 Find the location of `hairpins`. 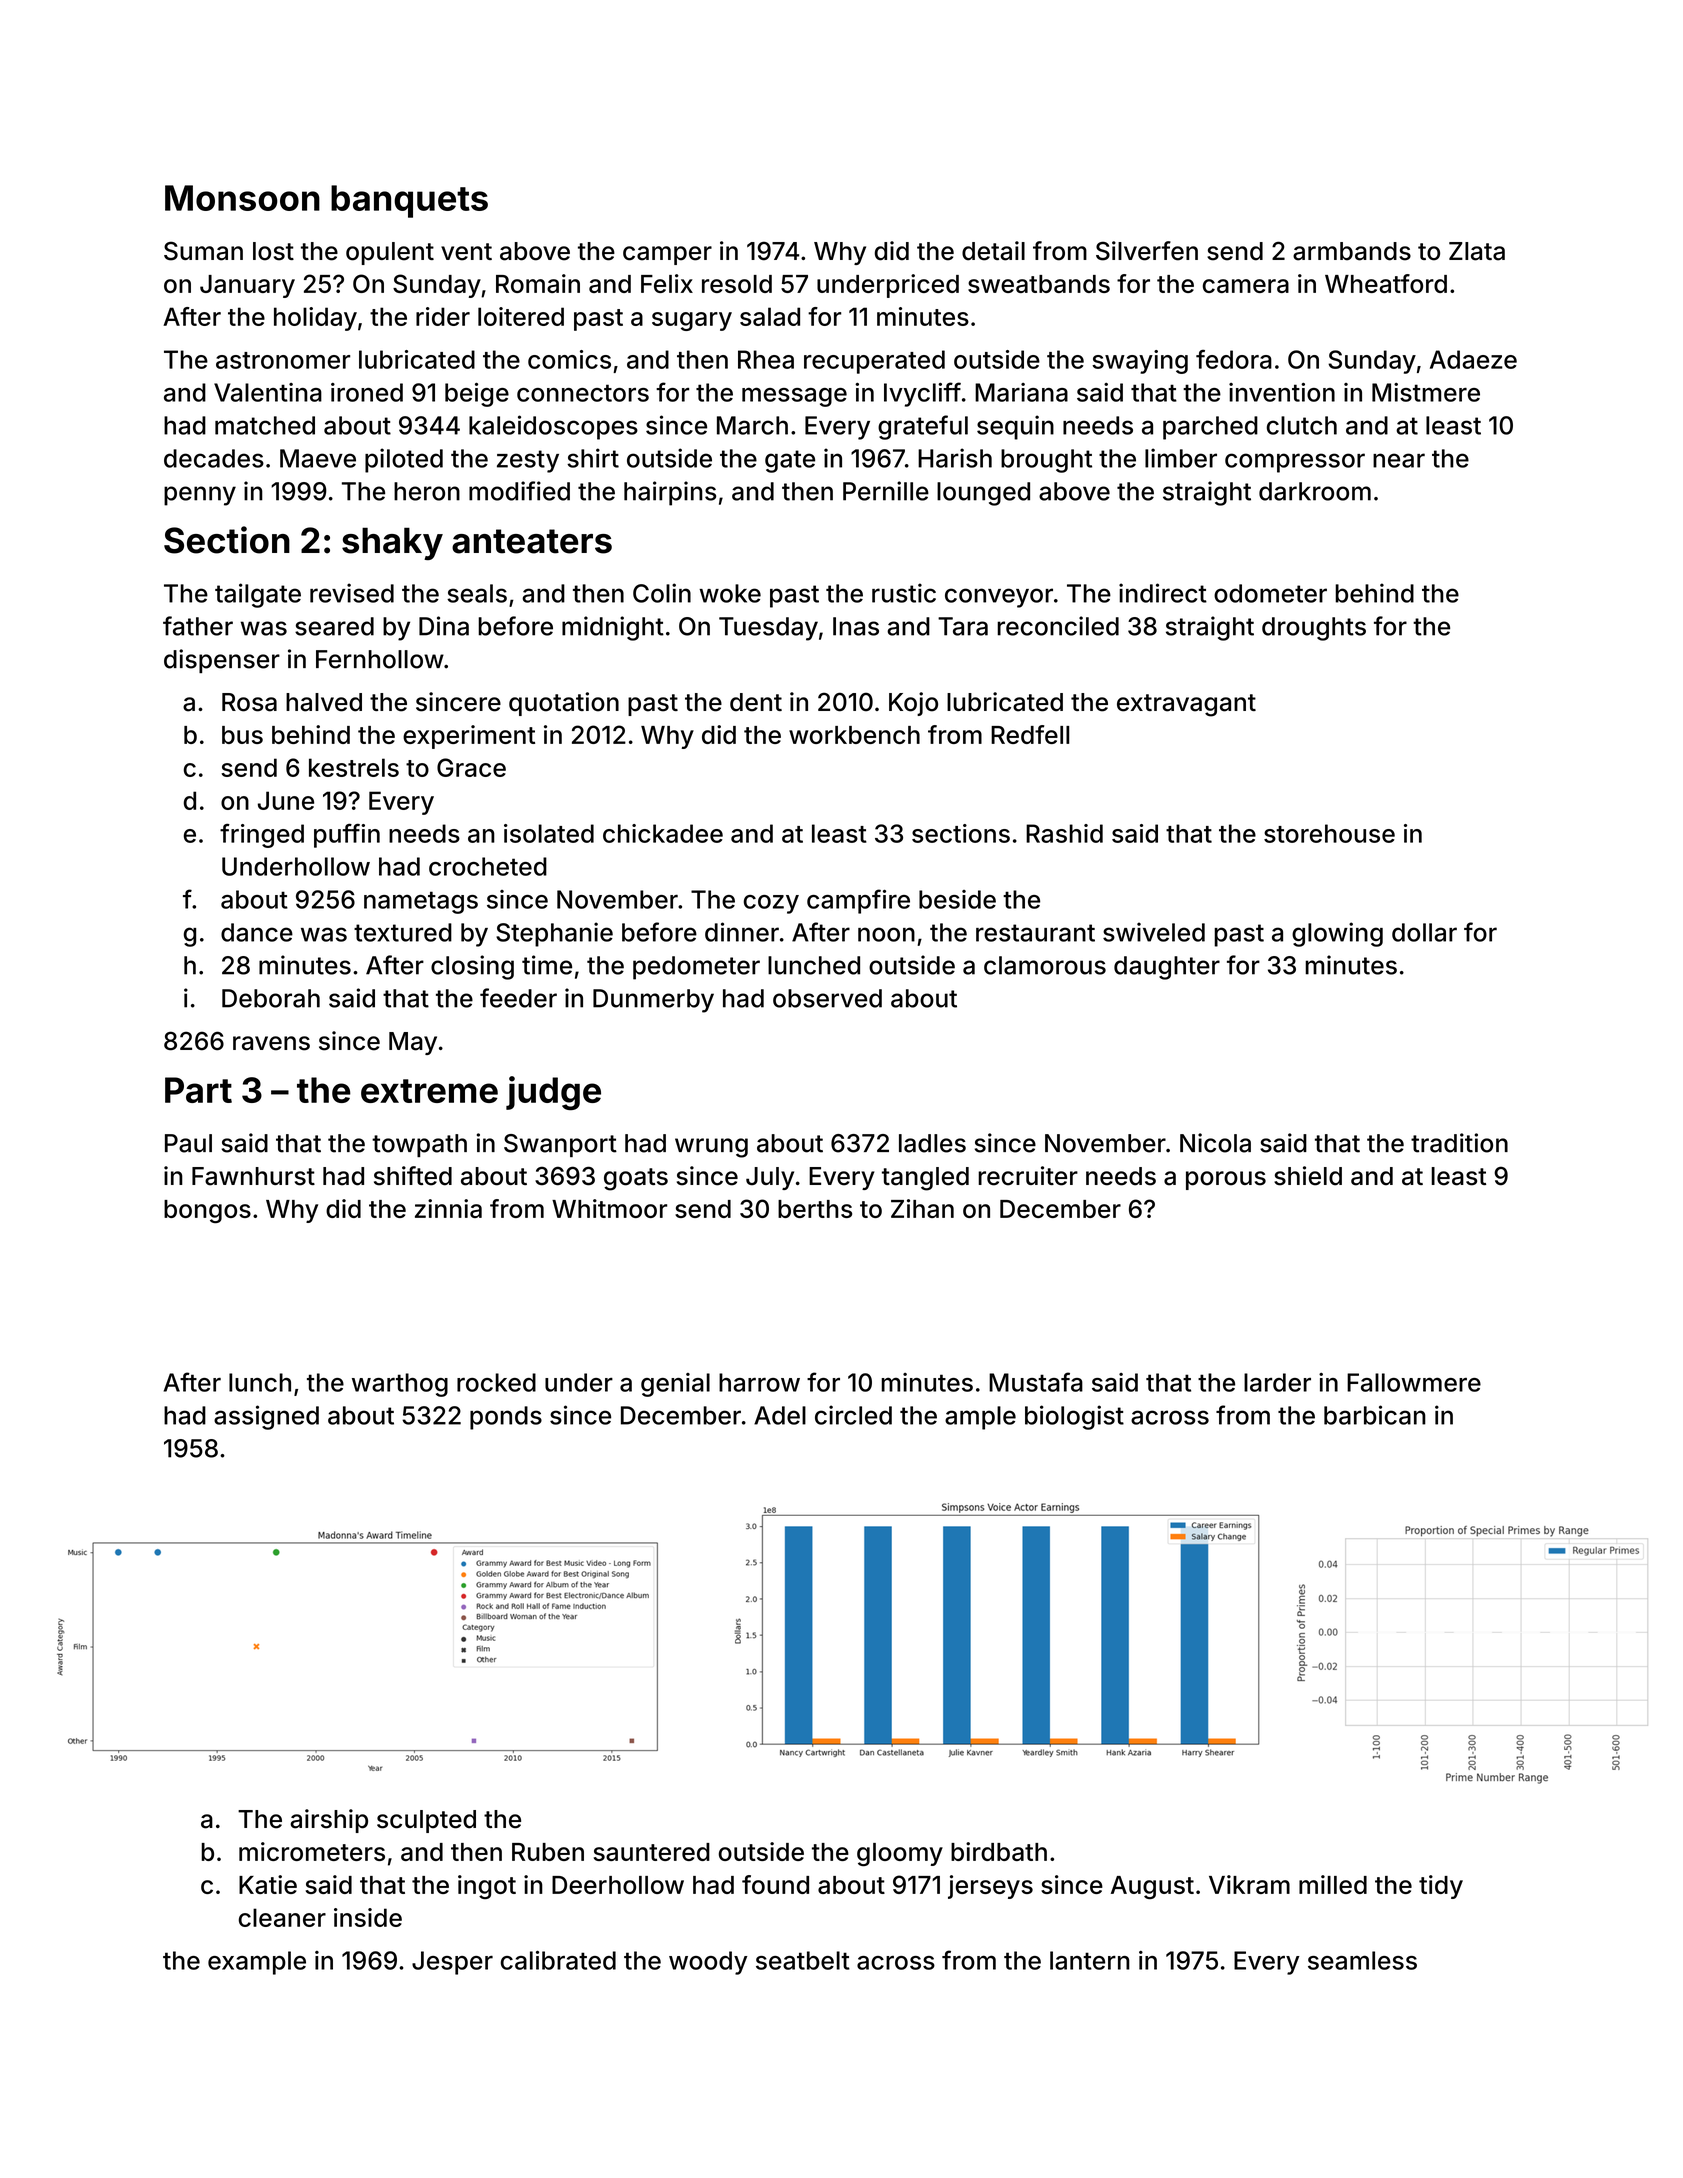

hairpins is located at coordinates (670, 493).
